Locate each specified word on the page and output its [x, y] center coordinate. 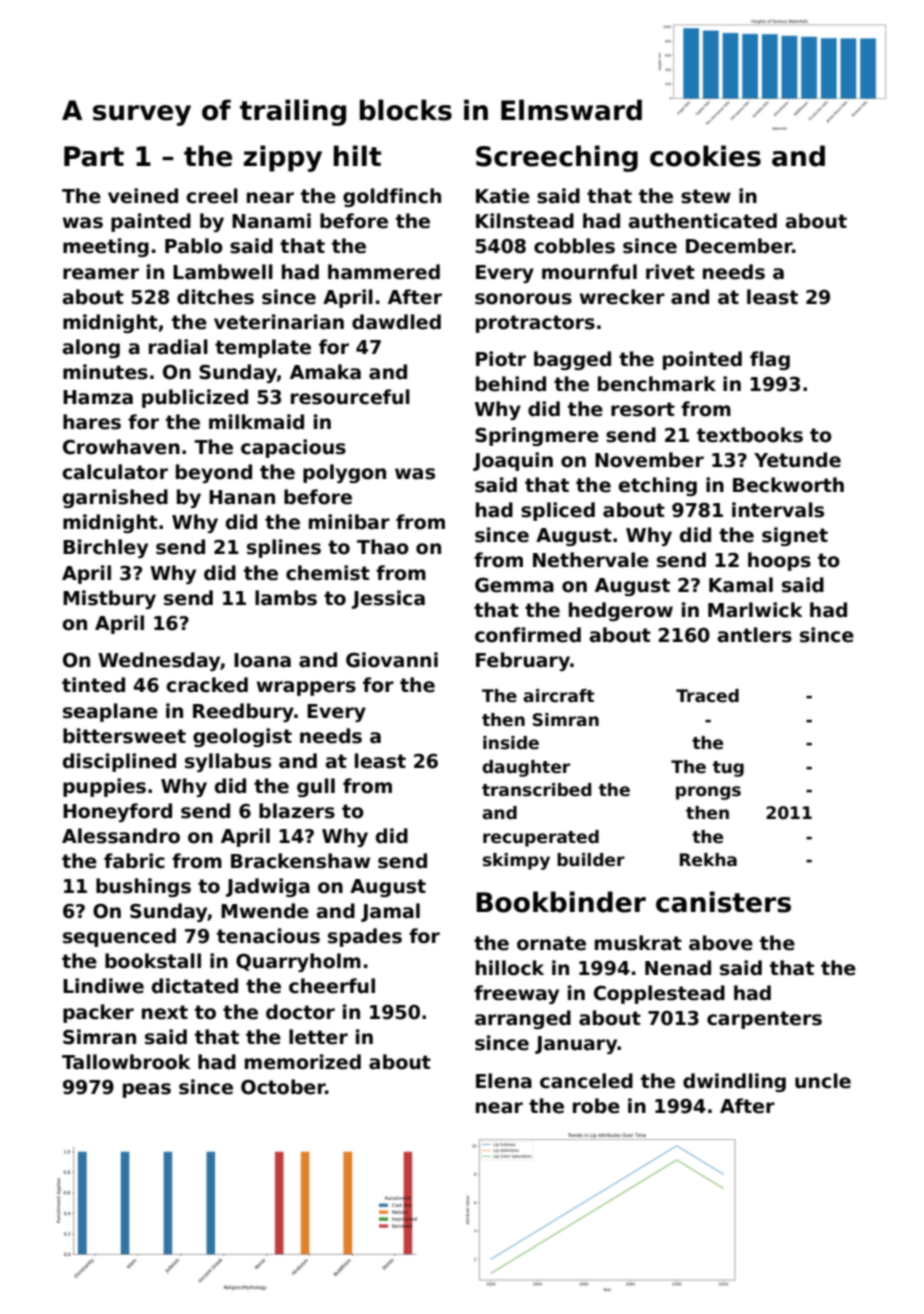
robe [596, 1106]
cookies [705, 156]
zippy [283, 158]
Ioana [262, 660]
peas [147, 1090]
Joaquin [513, 461]
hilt [357, 155]
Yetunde [797, 460]
